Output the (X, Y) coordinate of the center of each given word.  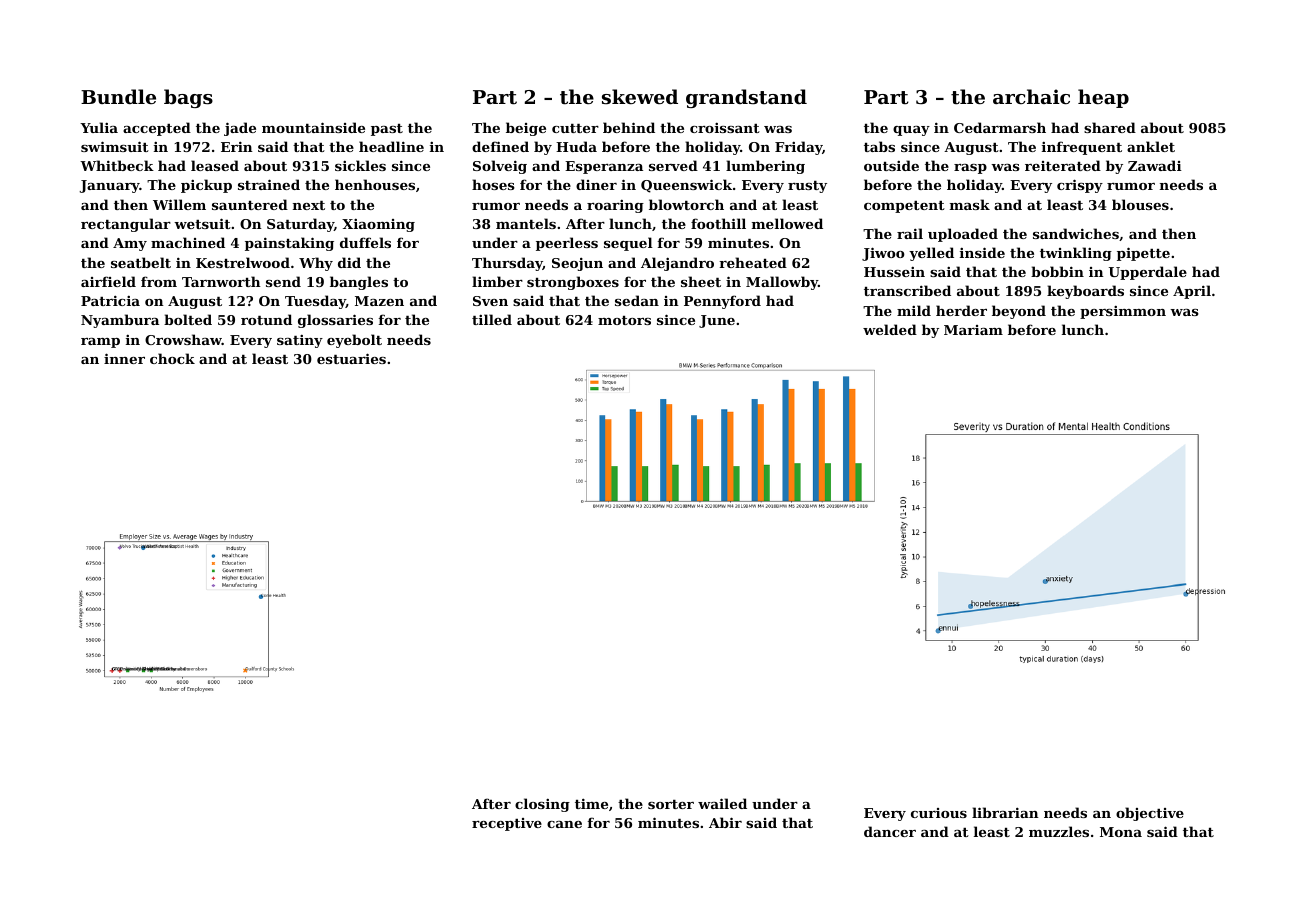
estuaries (351, 358)
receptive (507, 824)
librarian (1005, 812)
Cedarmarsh (1000, 127)
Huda (576, 146)
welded (890, 329)
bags (188, 98)
